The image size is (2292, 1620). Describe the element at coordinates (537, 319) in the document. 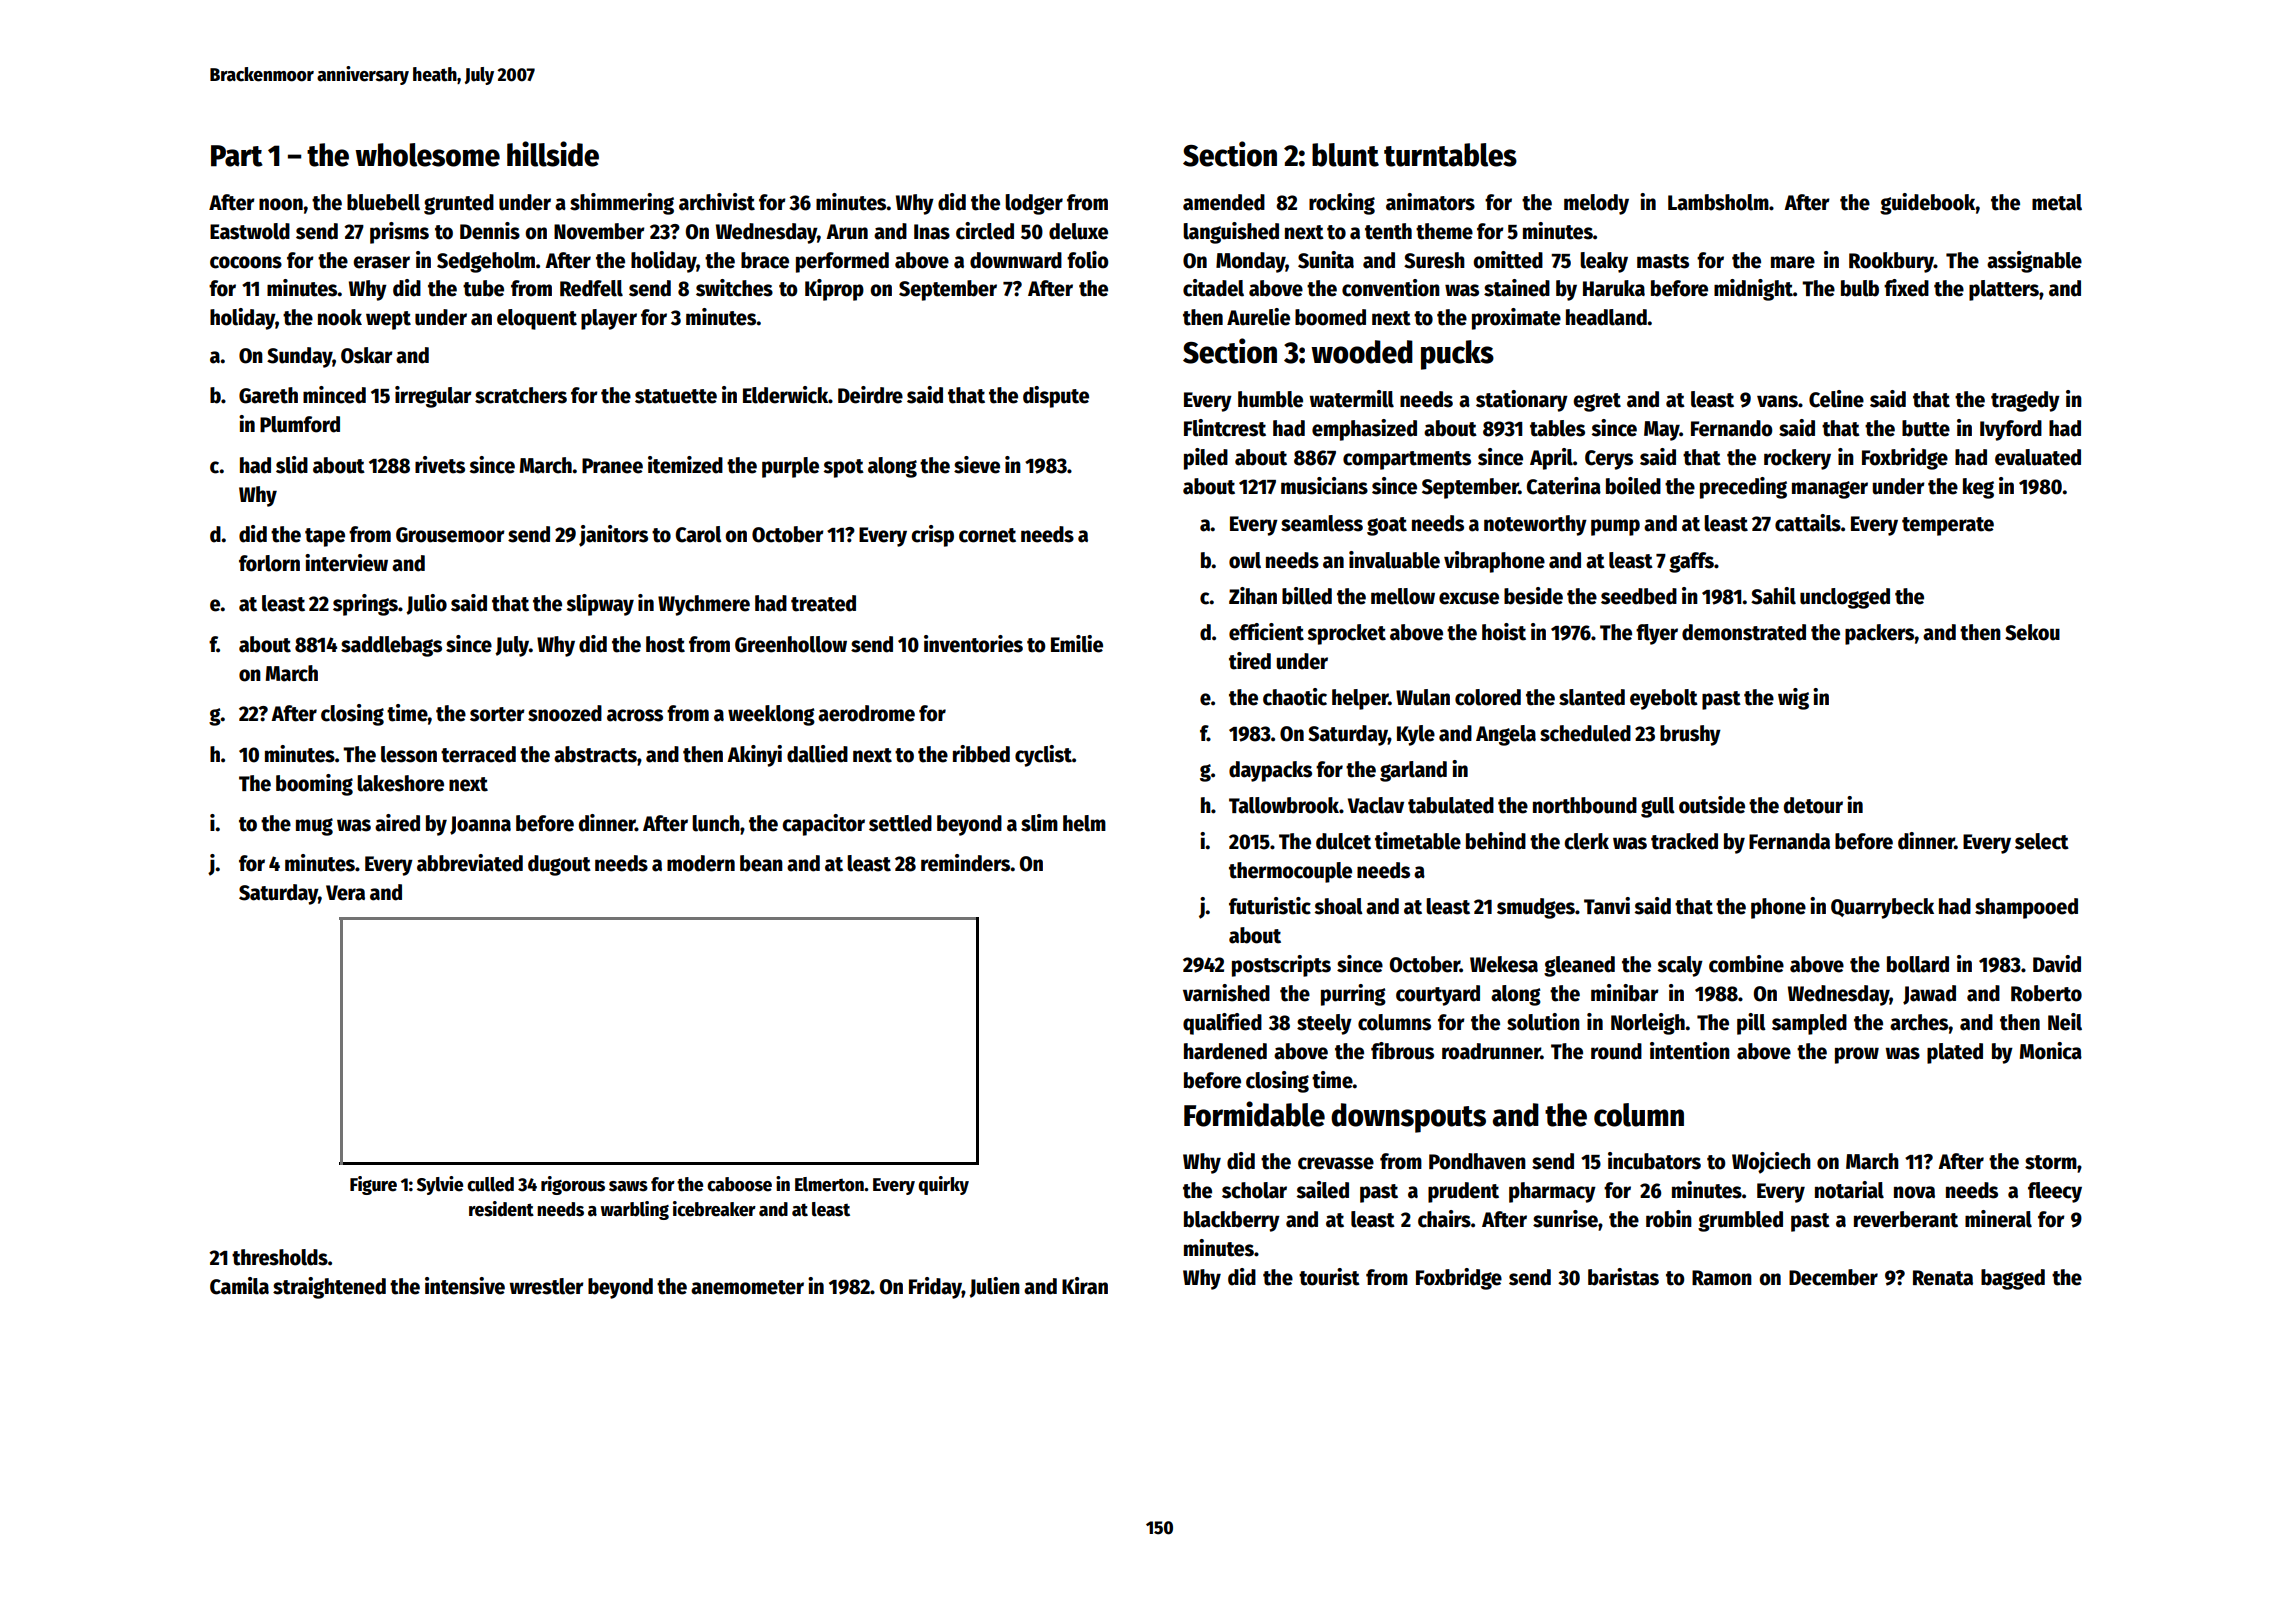

I see `eloquent` at that location.
